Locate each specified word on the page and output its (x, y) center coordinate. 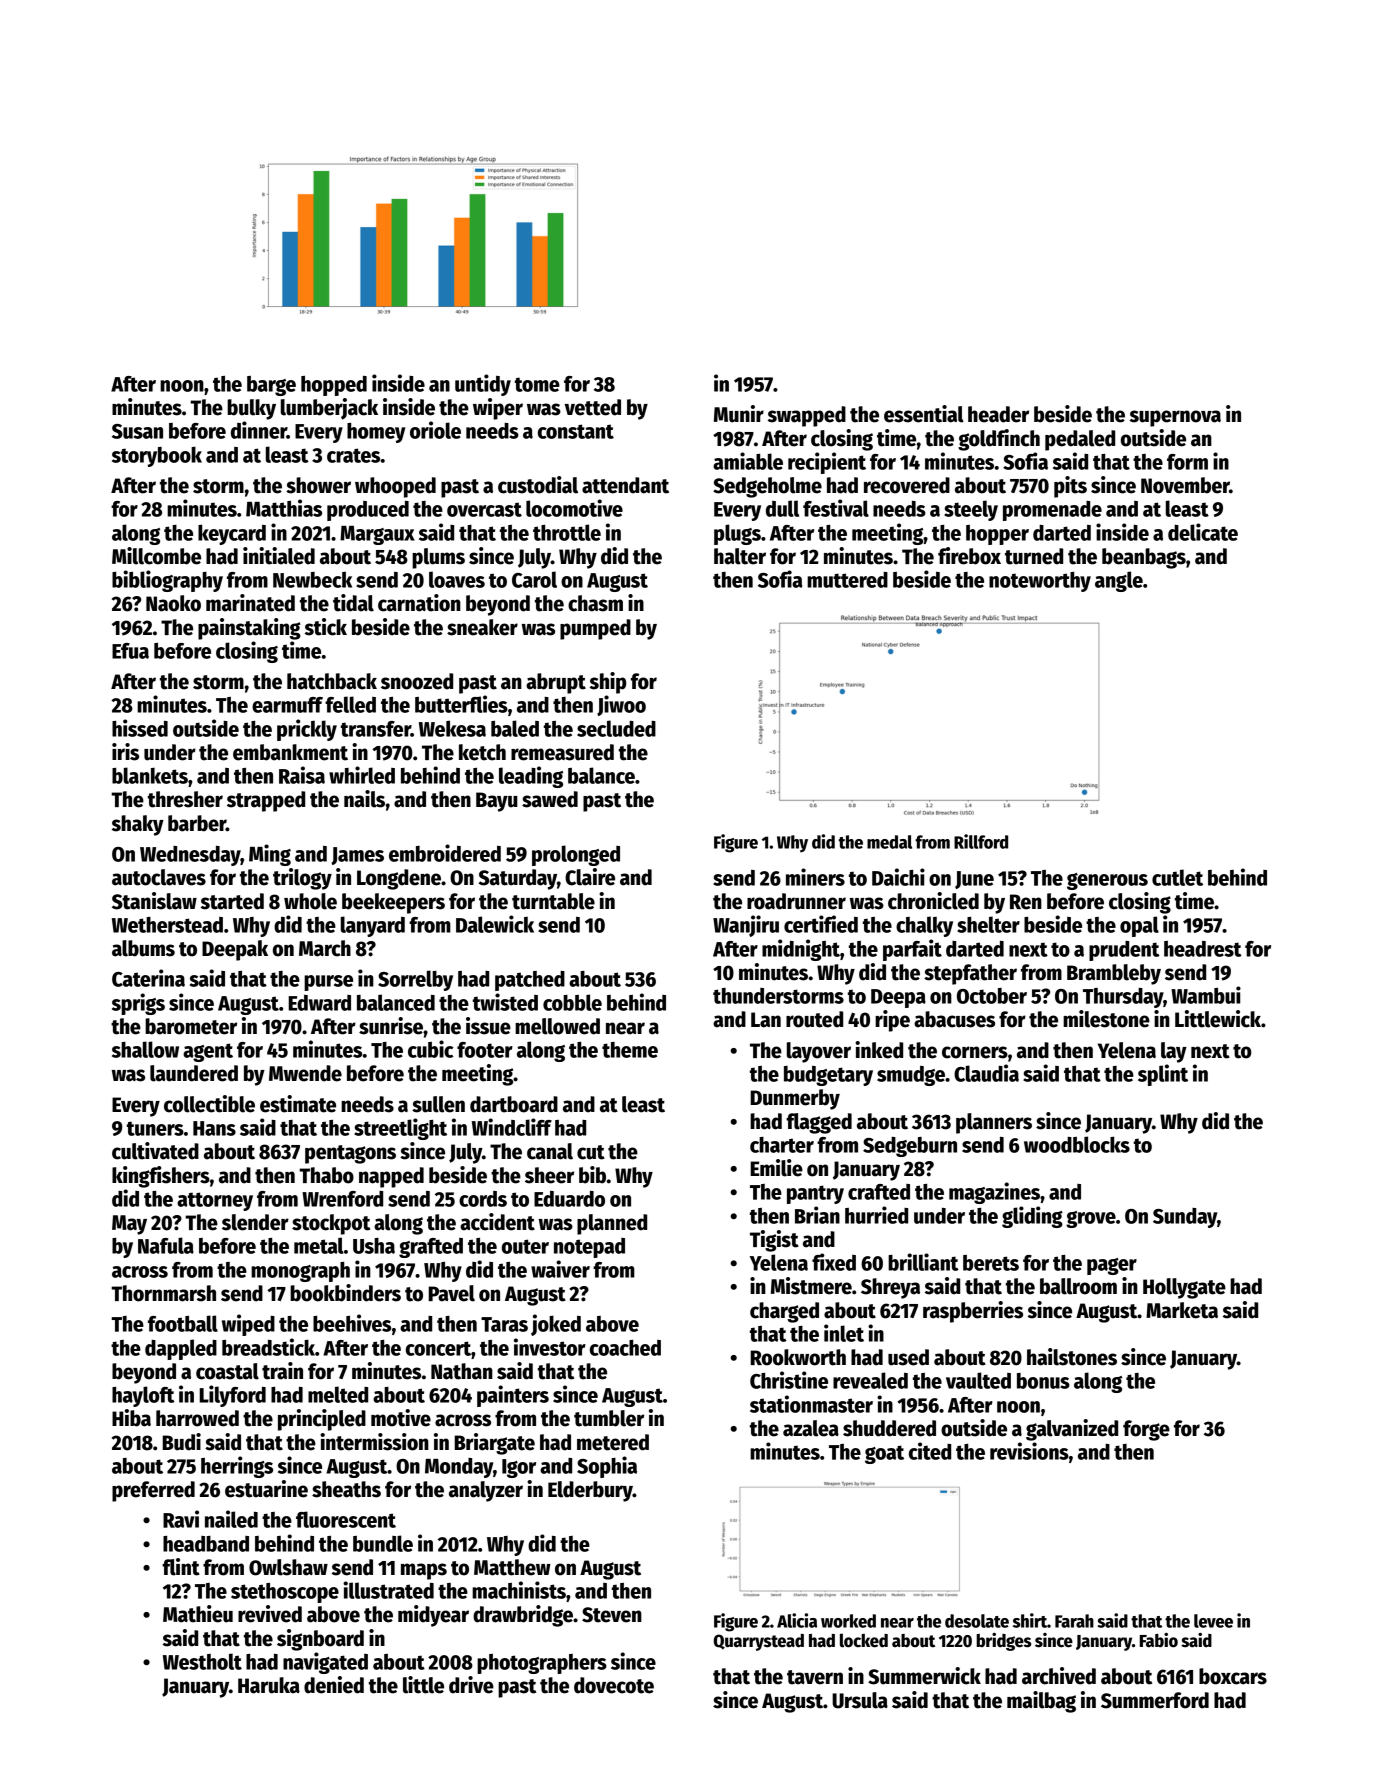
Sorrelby (415, 980)
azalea (811, 1428)
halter (740, 556)
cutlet (1177, 877)
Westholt (202, 1661)
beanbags (1144, 558)
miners (815, 877)
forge (1146, 1430)
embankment (290, 752)
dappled (181, 1349)
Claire (590, 877)
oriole (435, 430)
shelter (988, 924)
